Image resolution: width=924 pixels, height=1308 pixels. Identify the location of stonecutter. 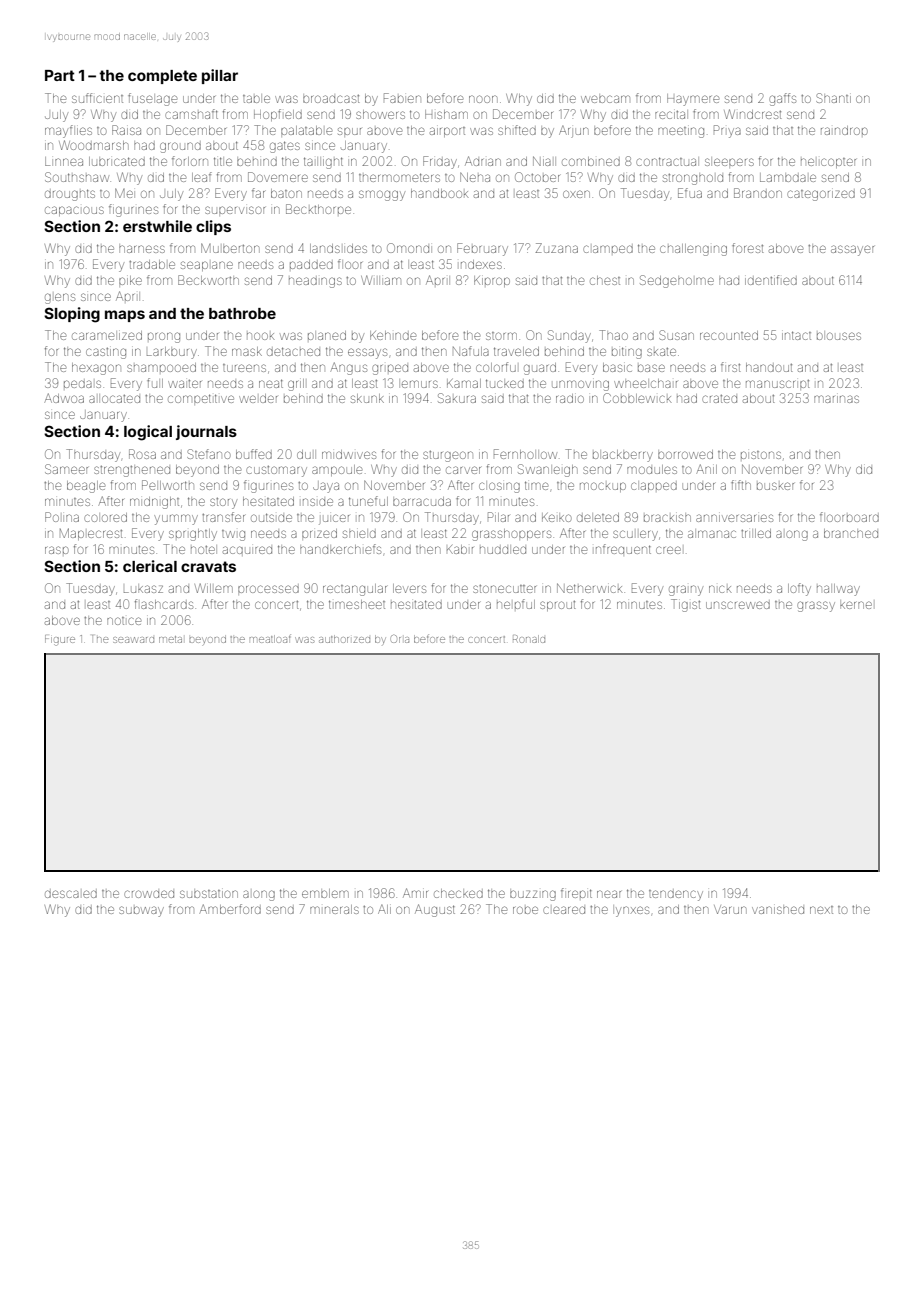
(504, 589).
